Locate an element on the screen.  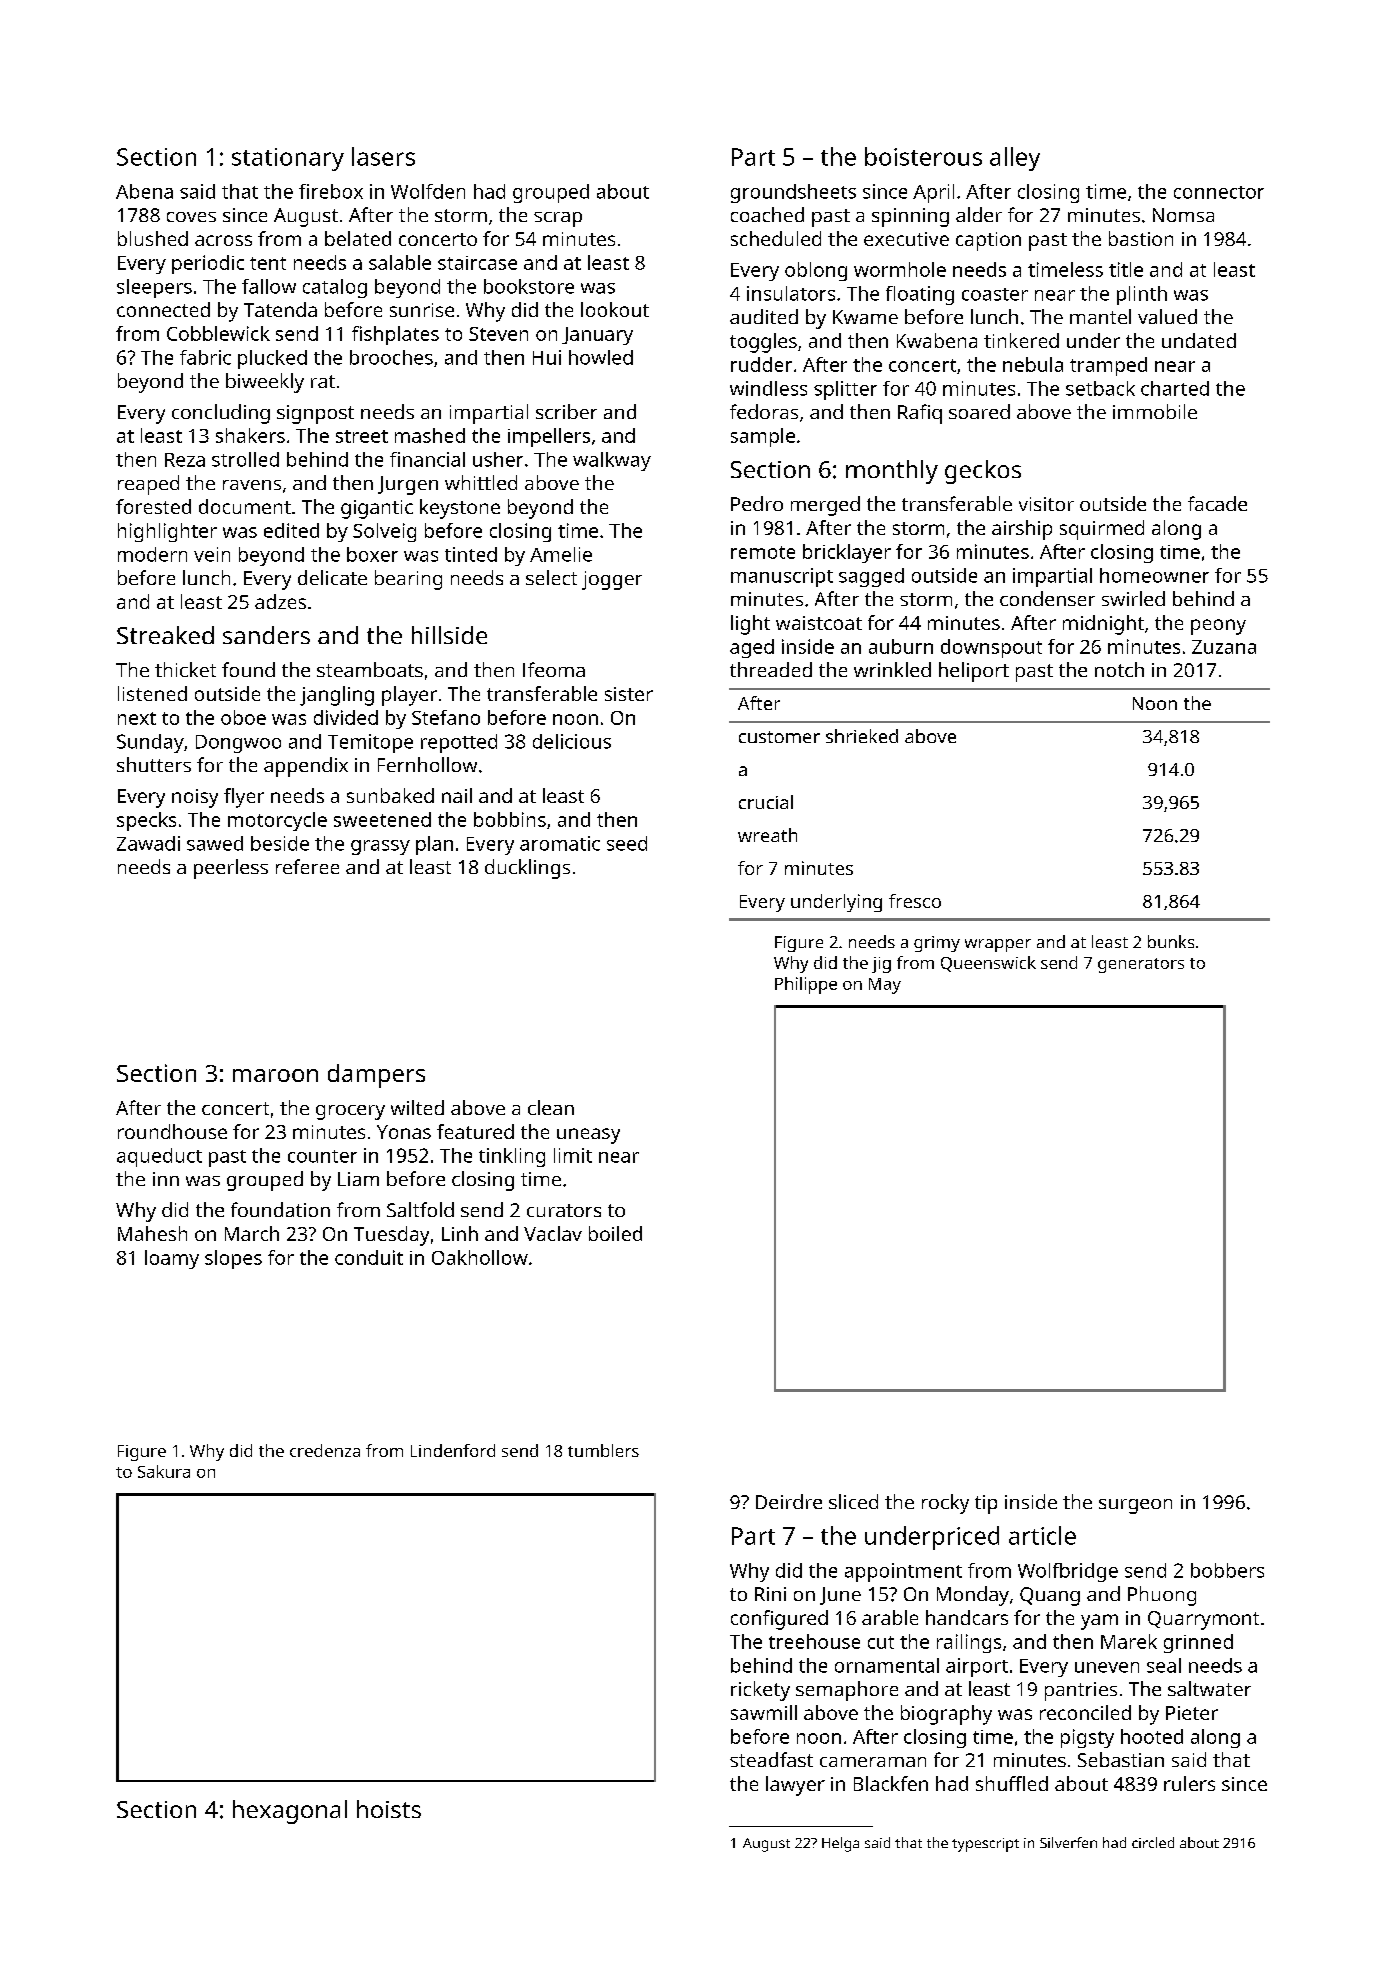
bookstore is located at coordinates (529, 286).
